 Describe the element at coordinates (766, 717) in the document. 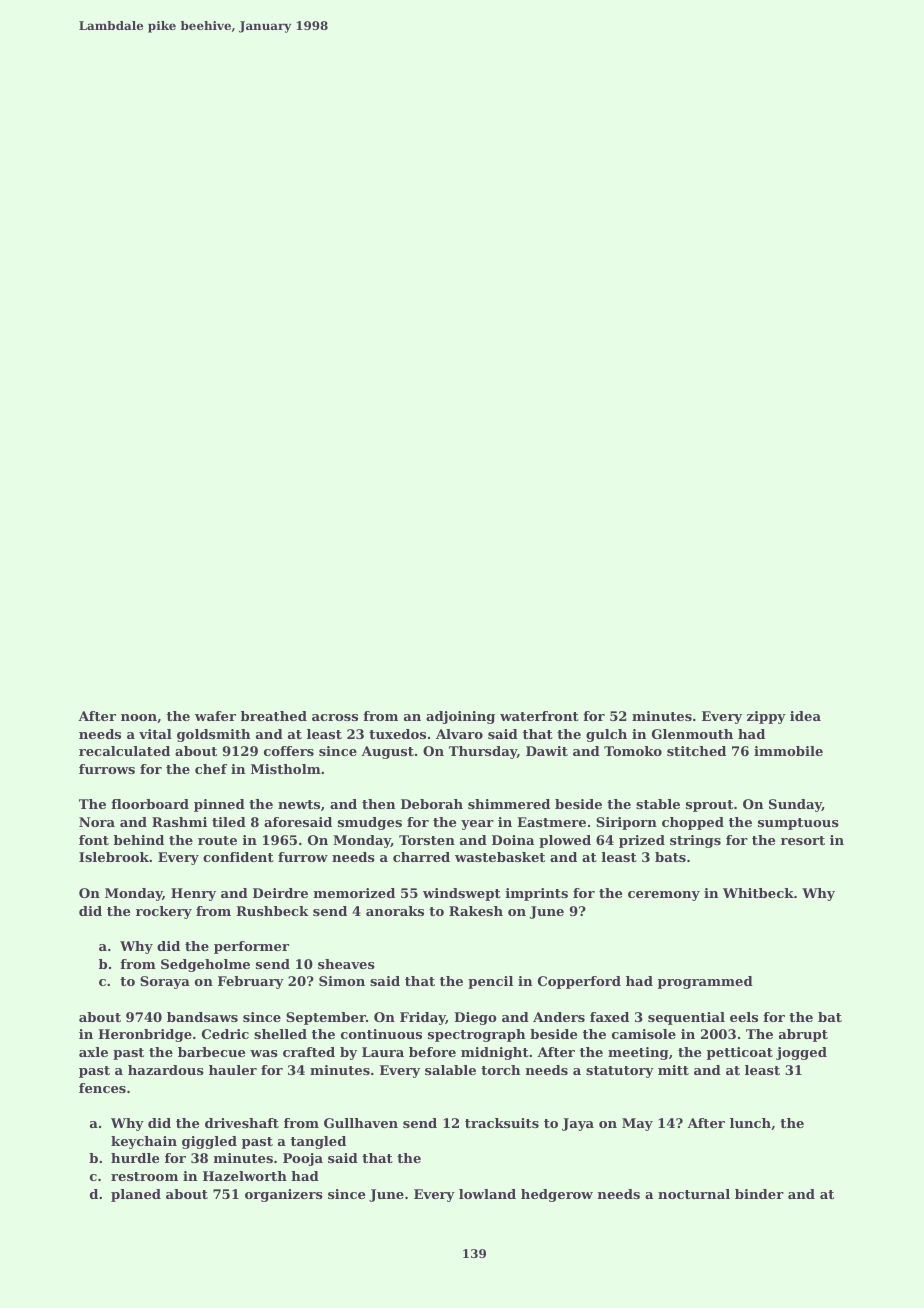

I see `zippy` at that location.
